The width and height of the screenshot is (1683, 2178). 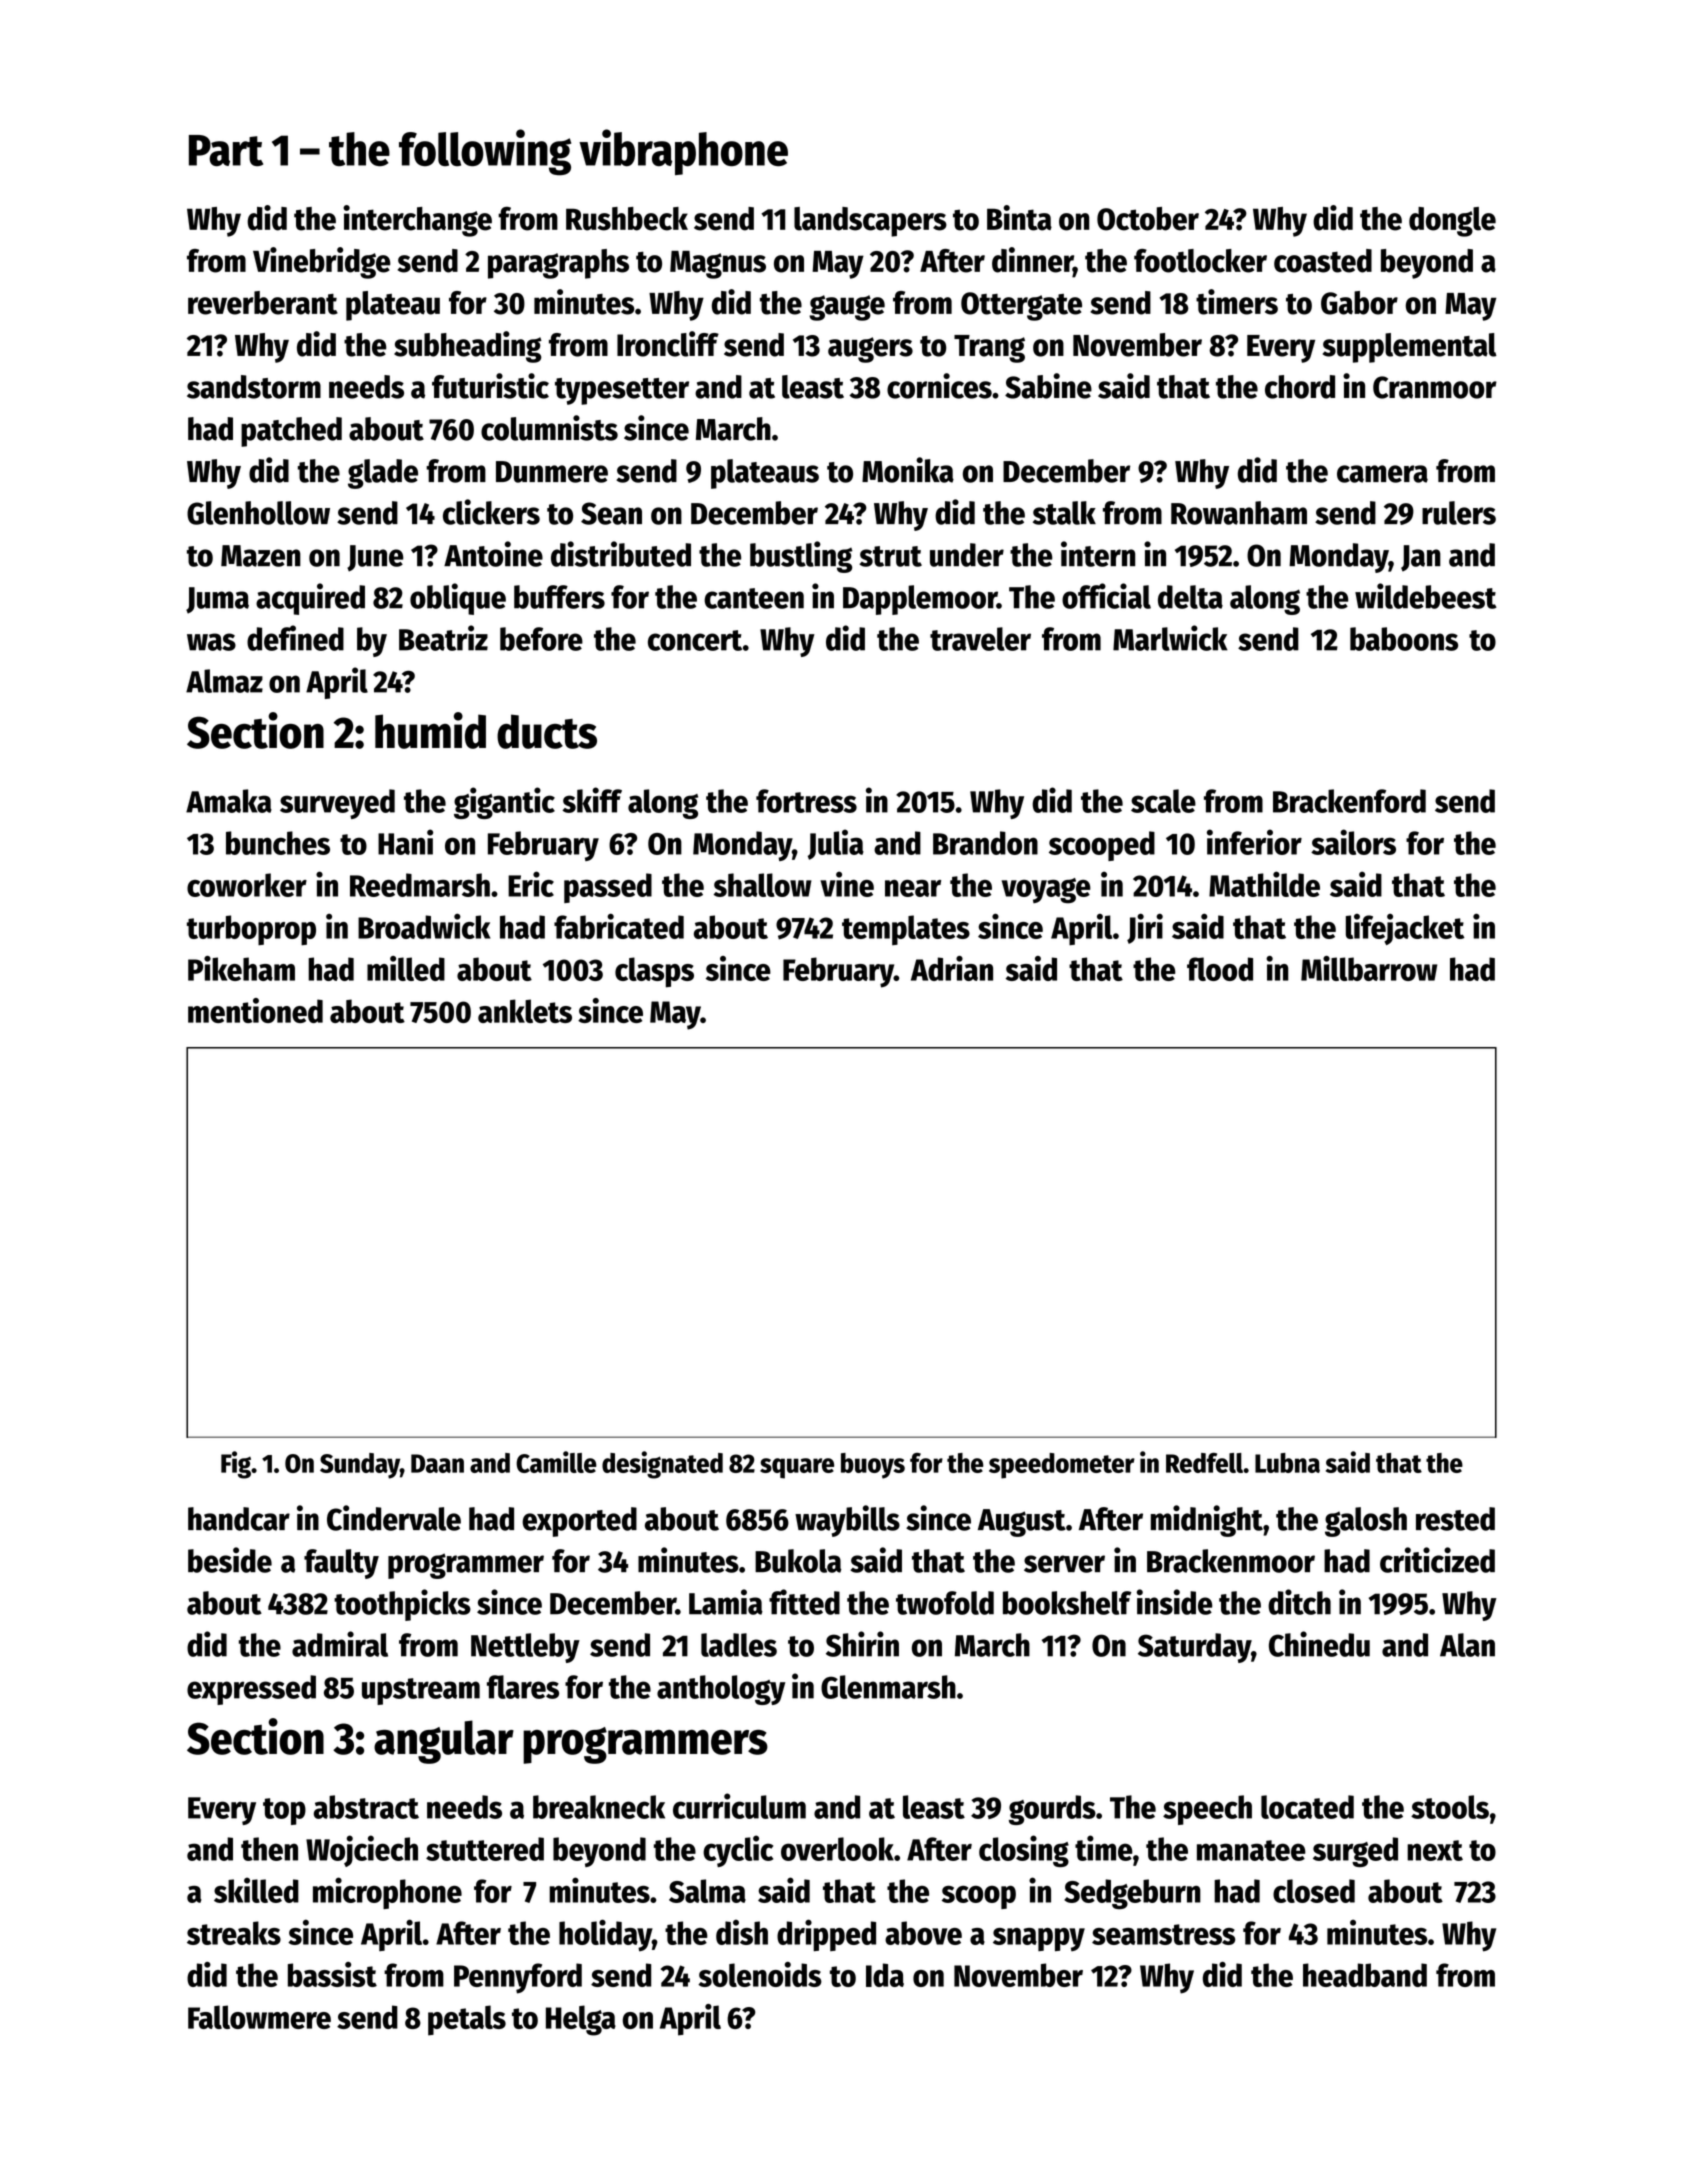 What do you see at coordinates (683, 152) in the screenshot?
I see `vibraphone` at bounding box center [683, 152].
